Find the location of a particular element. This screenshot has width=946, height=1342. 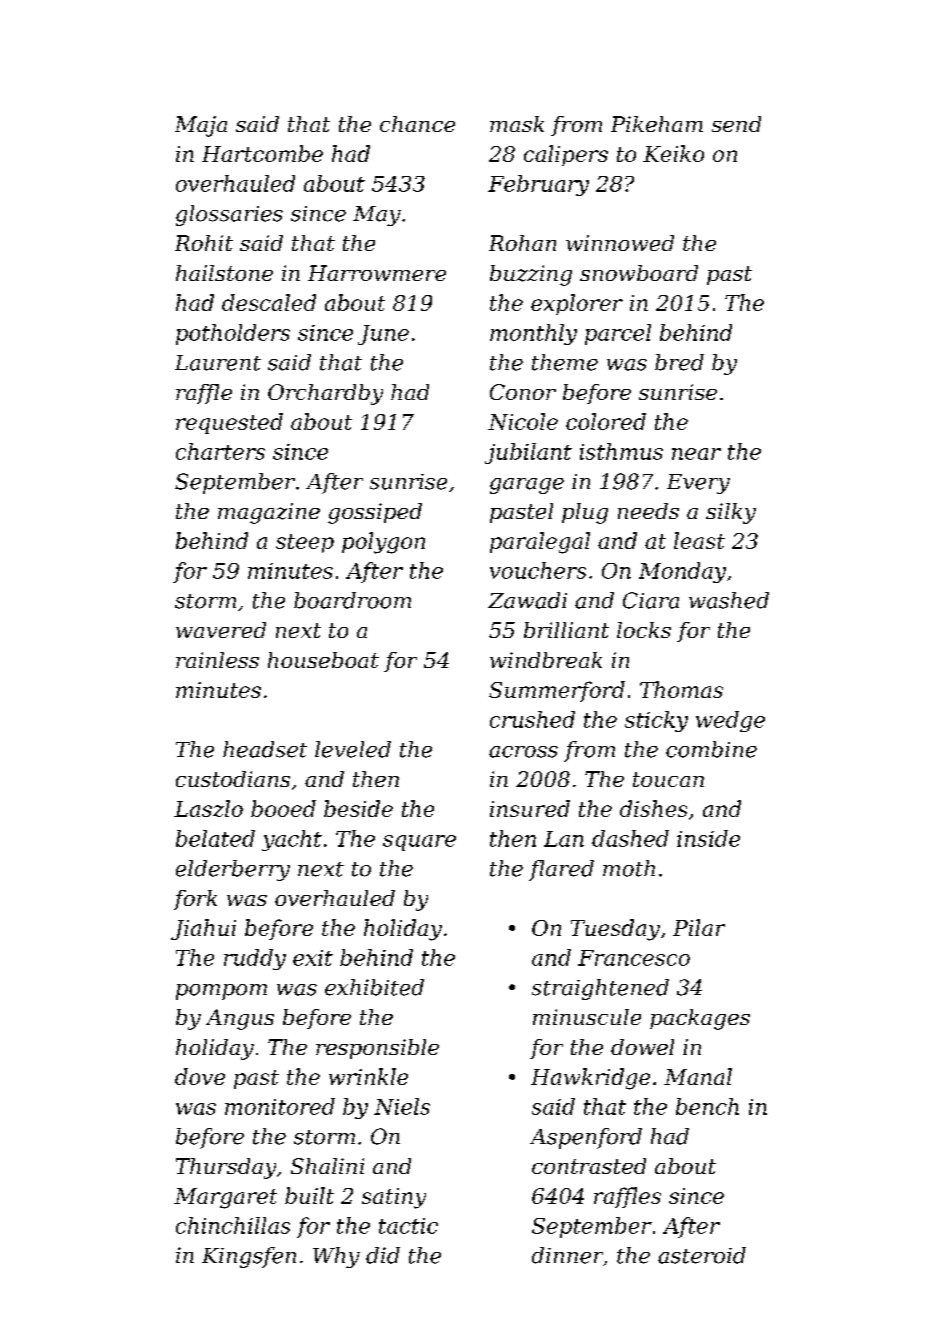

tactic is located at coordinates (408, 1226).
